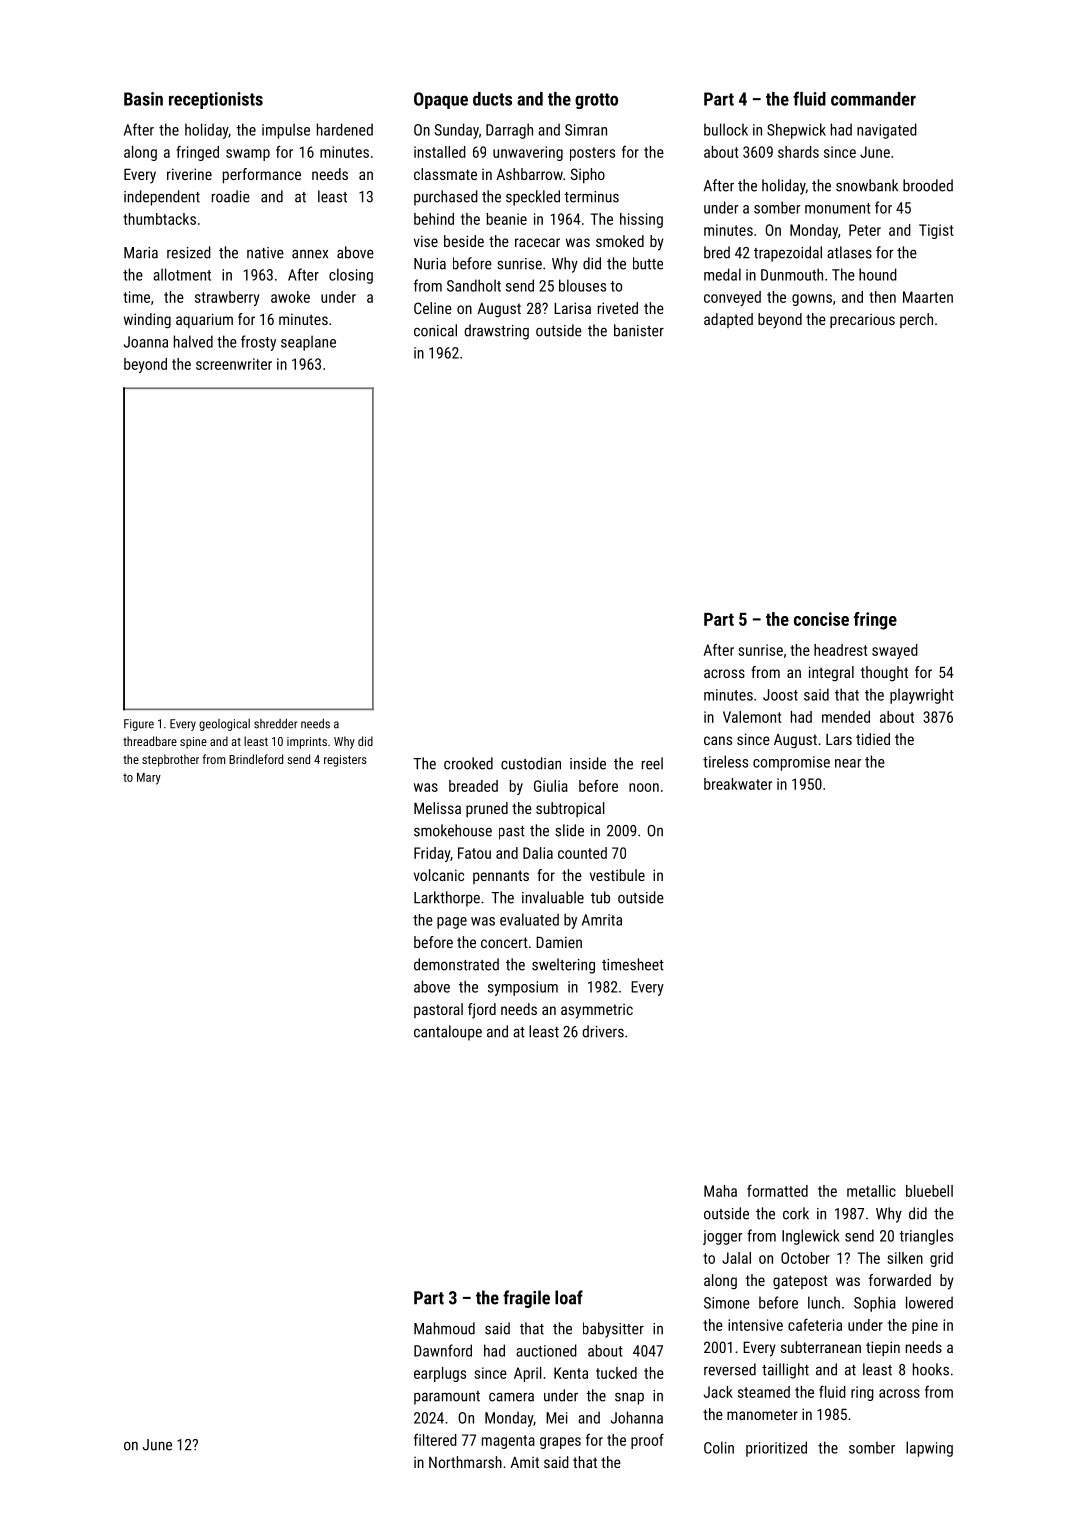 The height and width of the page is (1523, 1077). What do you see at coordinates (440, 1374) in the page?
I see `earplugs` at bounding box center [440, 1374].
